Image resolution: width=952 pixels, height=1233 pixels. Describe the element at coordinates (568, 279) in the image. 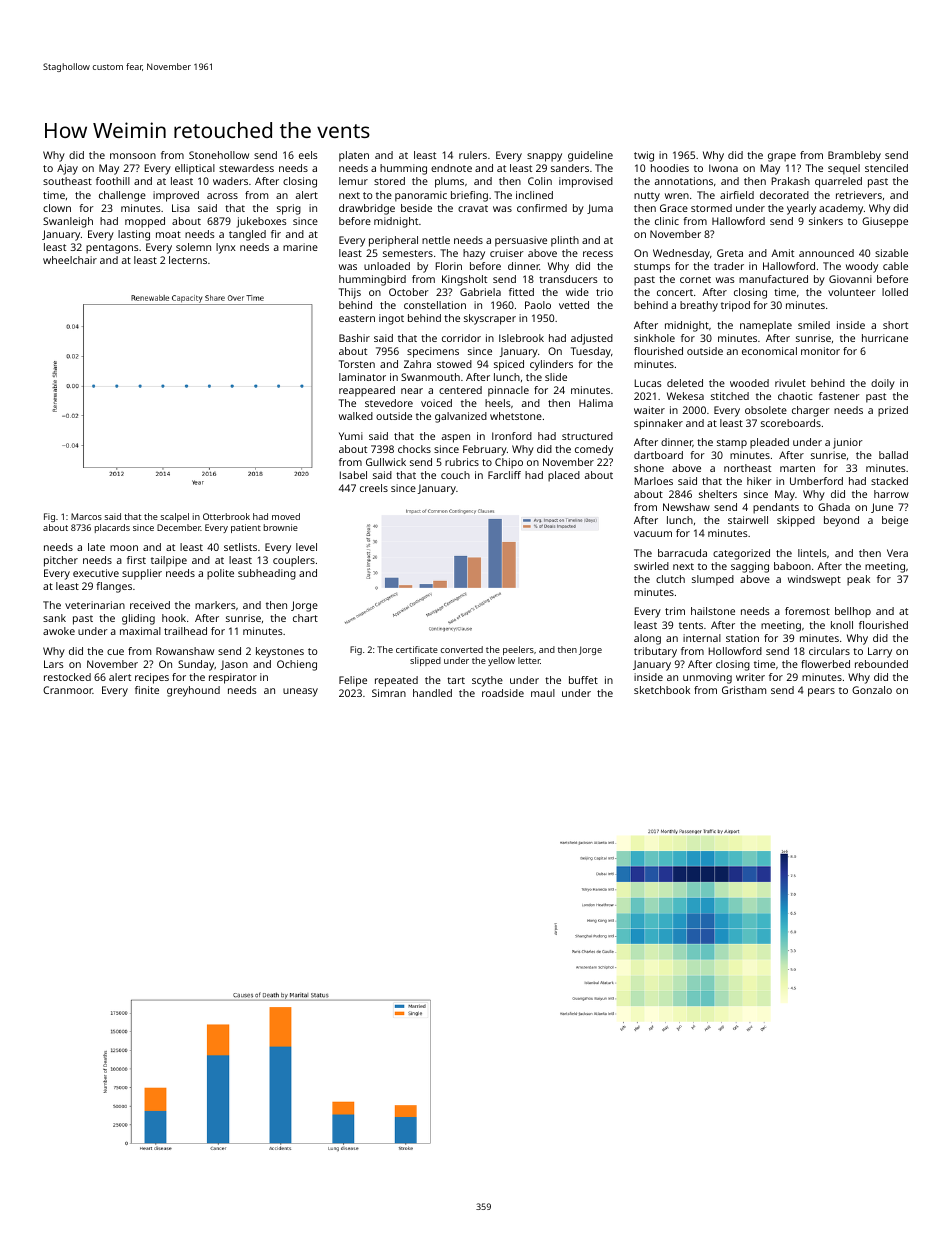

I see `transducers` at that location.
